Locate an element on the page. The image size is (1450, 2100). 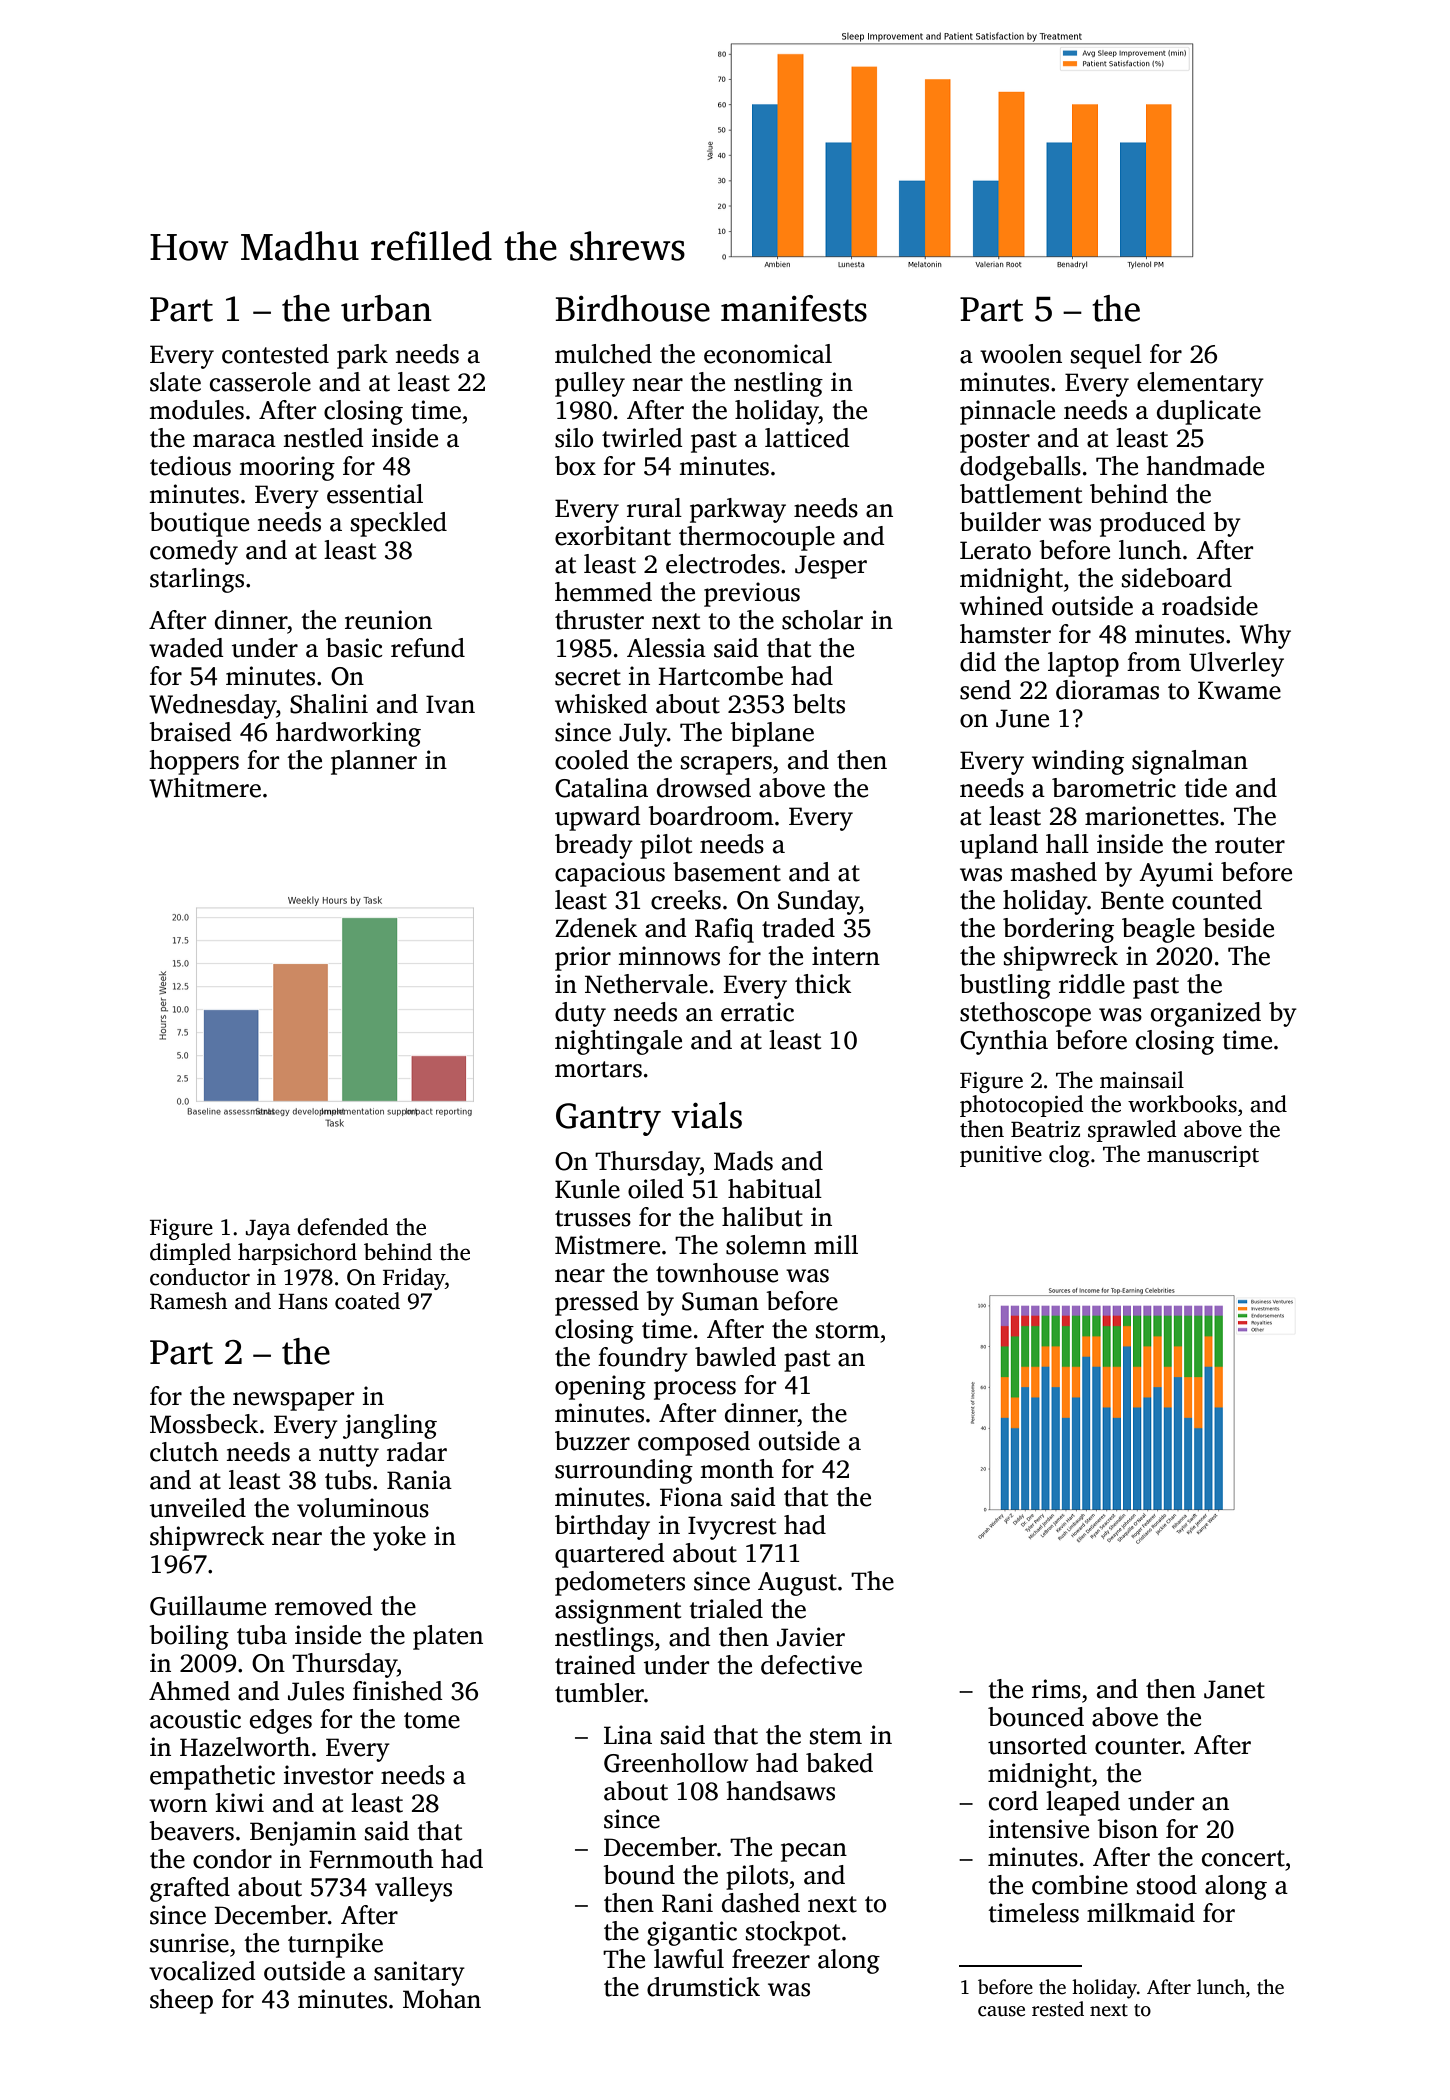
Mohan is located at coordinates (442, 1999).
